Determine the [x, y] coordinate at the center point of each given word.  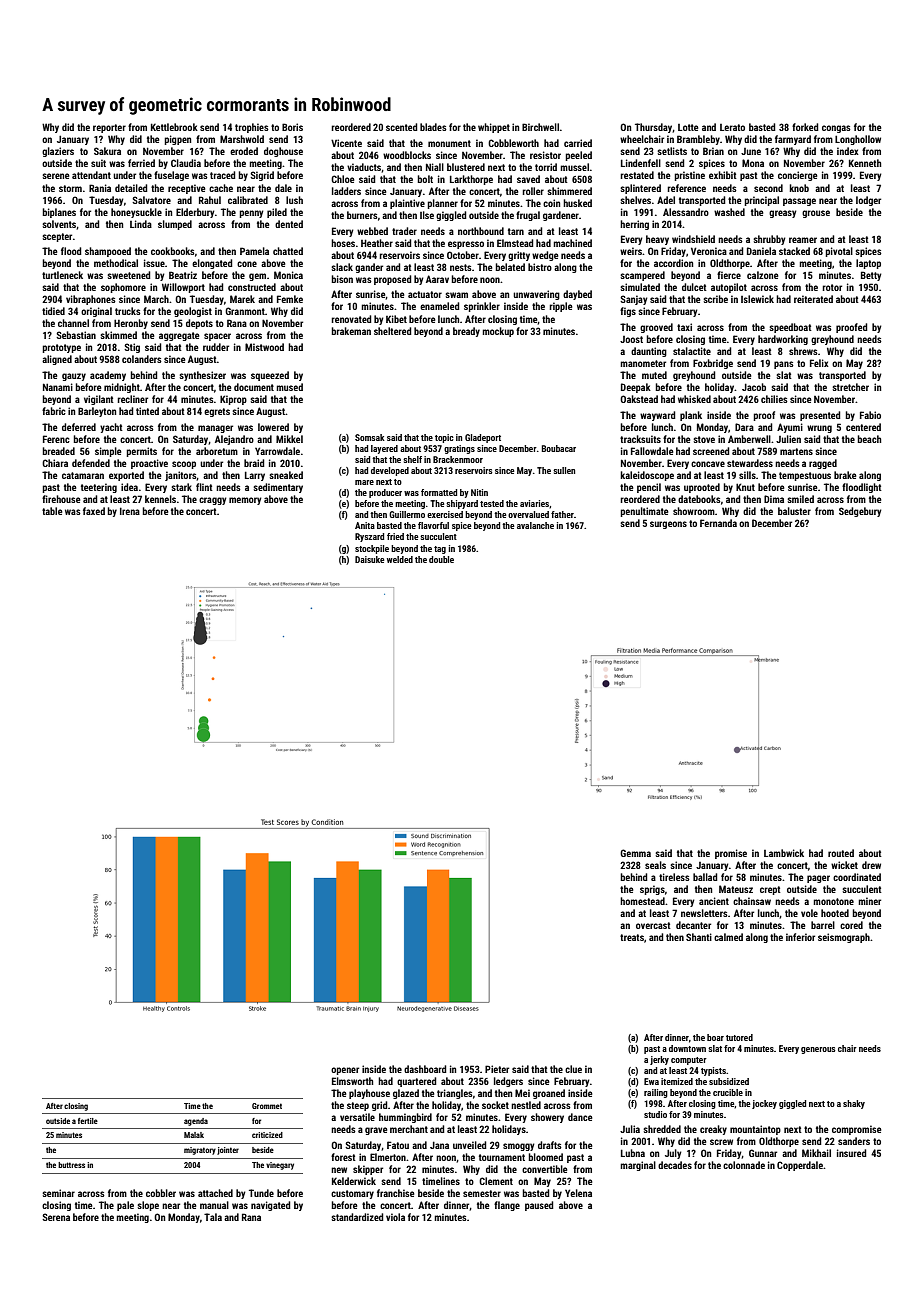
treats [632, 937]
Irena [130, 511]
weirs [631, 251]
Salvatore [151, 200]
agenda [196, 1122]
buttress [71, 1165]
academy [108, 376]
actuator [425, 294]
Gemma [635, 853]
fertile [88, 1121]
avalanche [535, 525]
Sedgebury [860, 512]
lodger [868, 201]
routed [841, 853]
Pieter [497, 1069]
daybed [577, 295]
